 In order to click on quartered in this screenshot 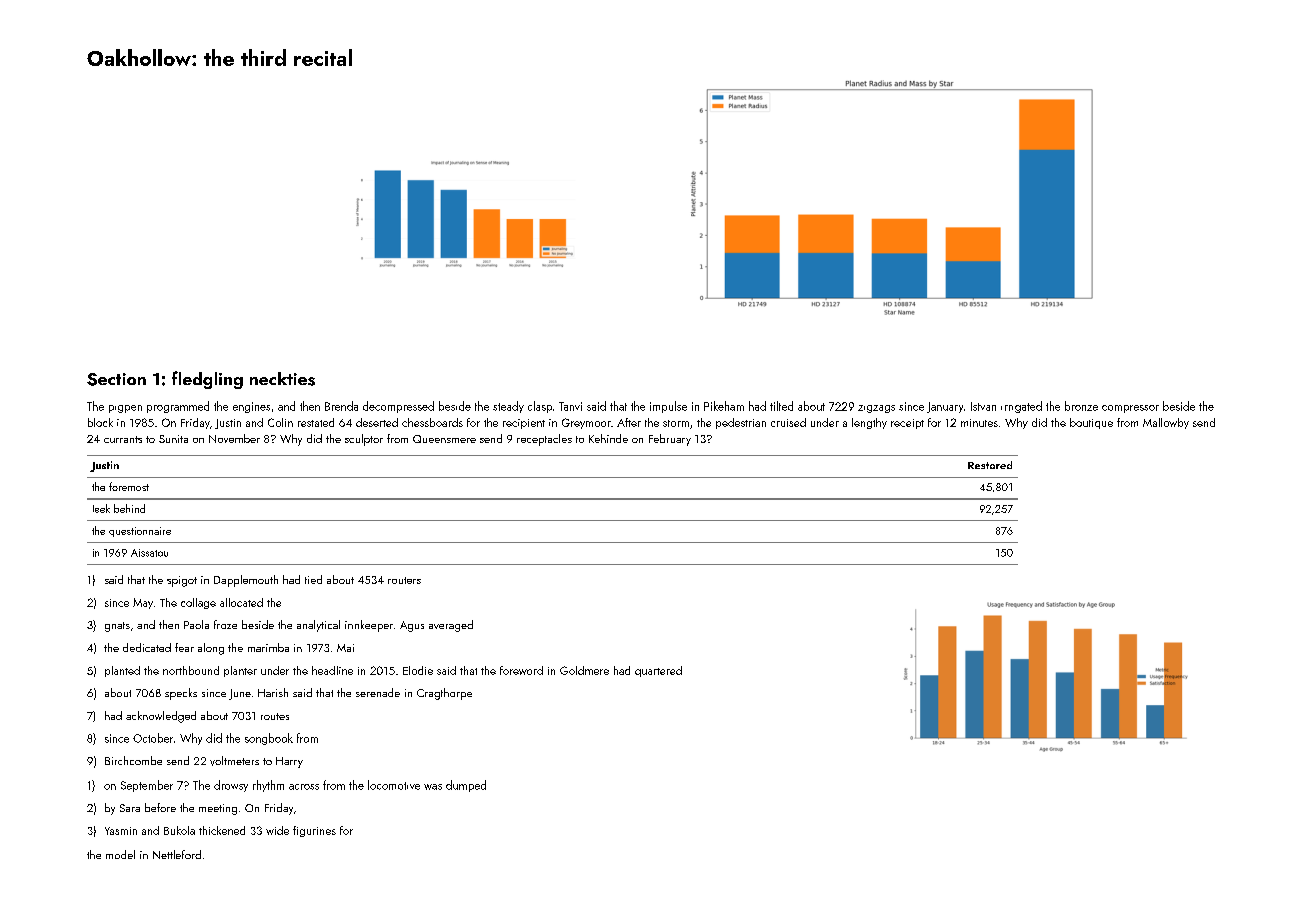, I will do `click(658, 671)`.
